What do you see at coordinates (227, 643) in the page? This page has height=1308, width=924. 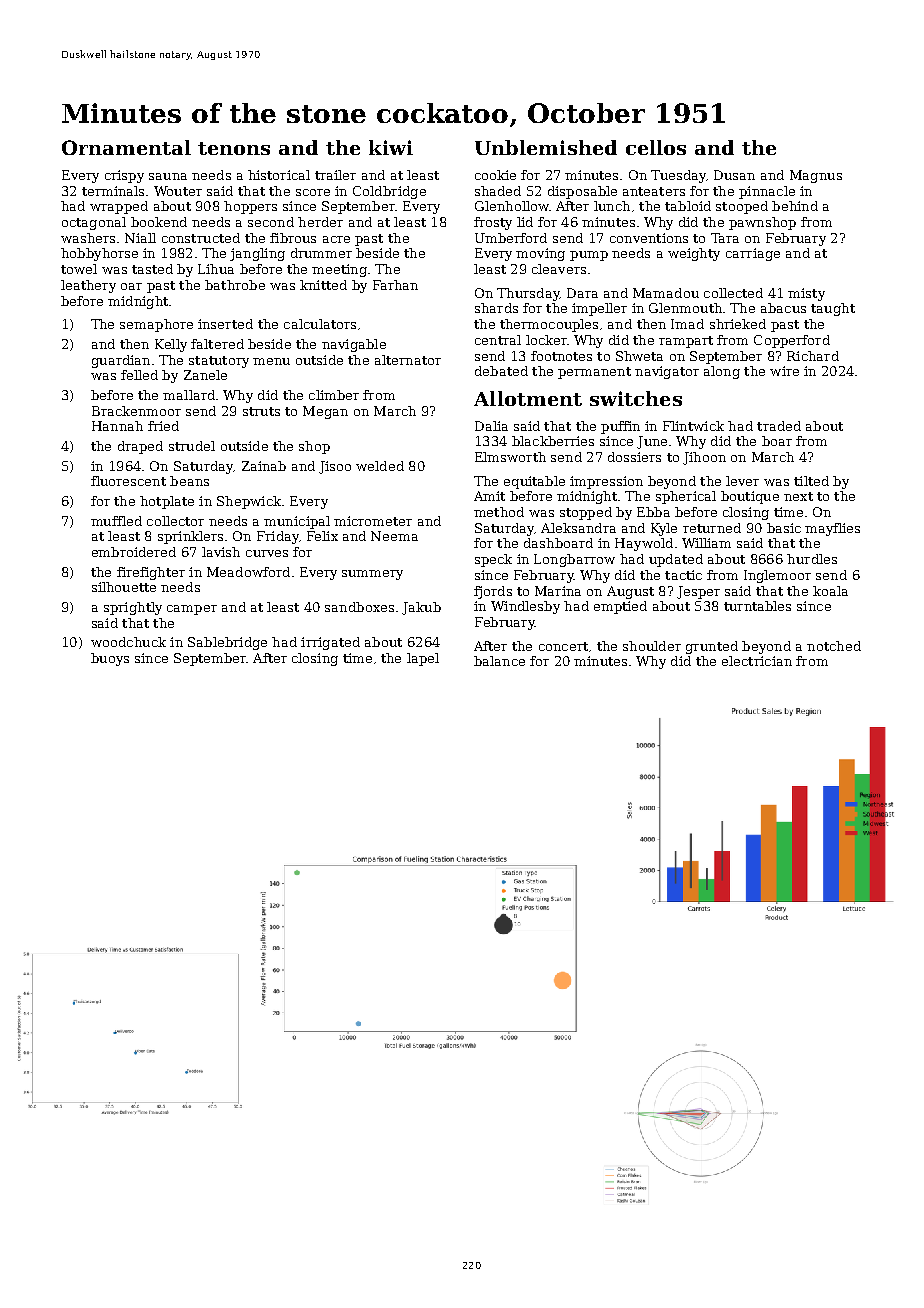 I see `Sablebridge` at bounding box center [227, 643].
